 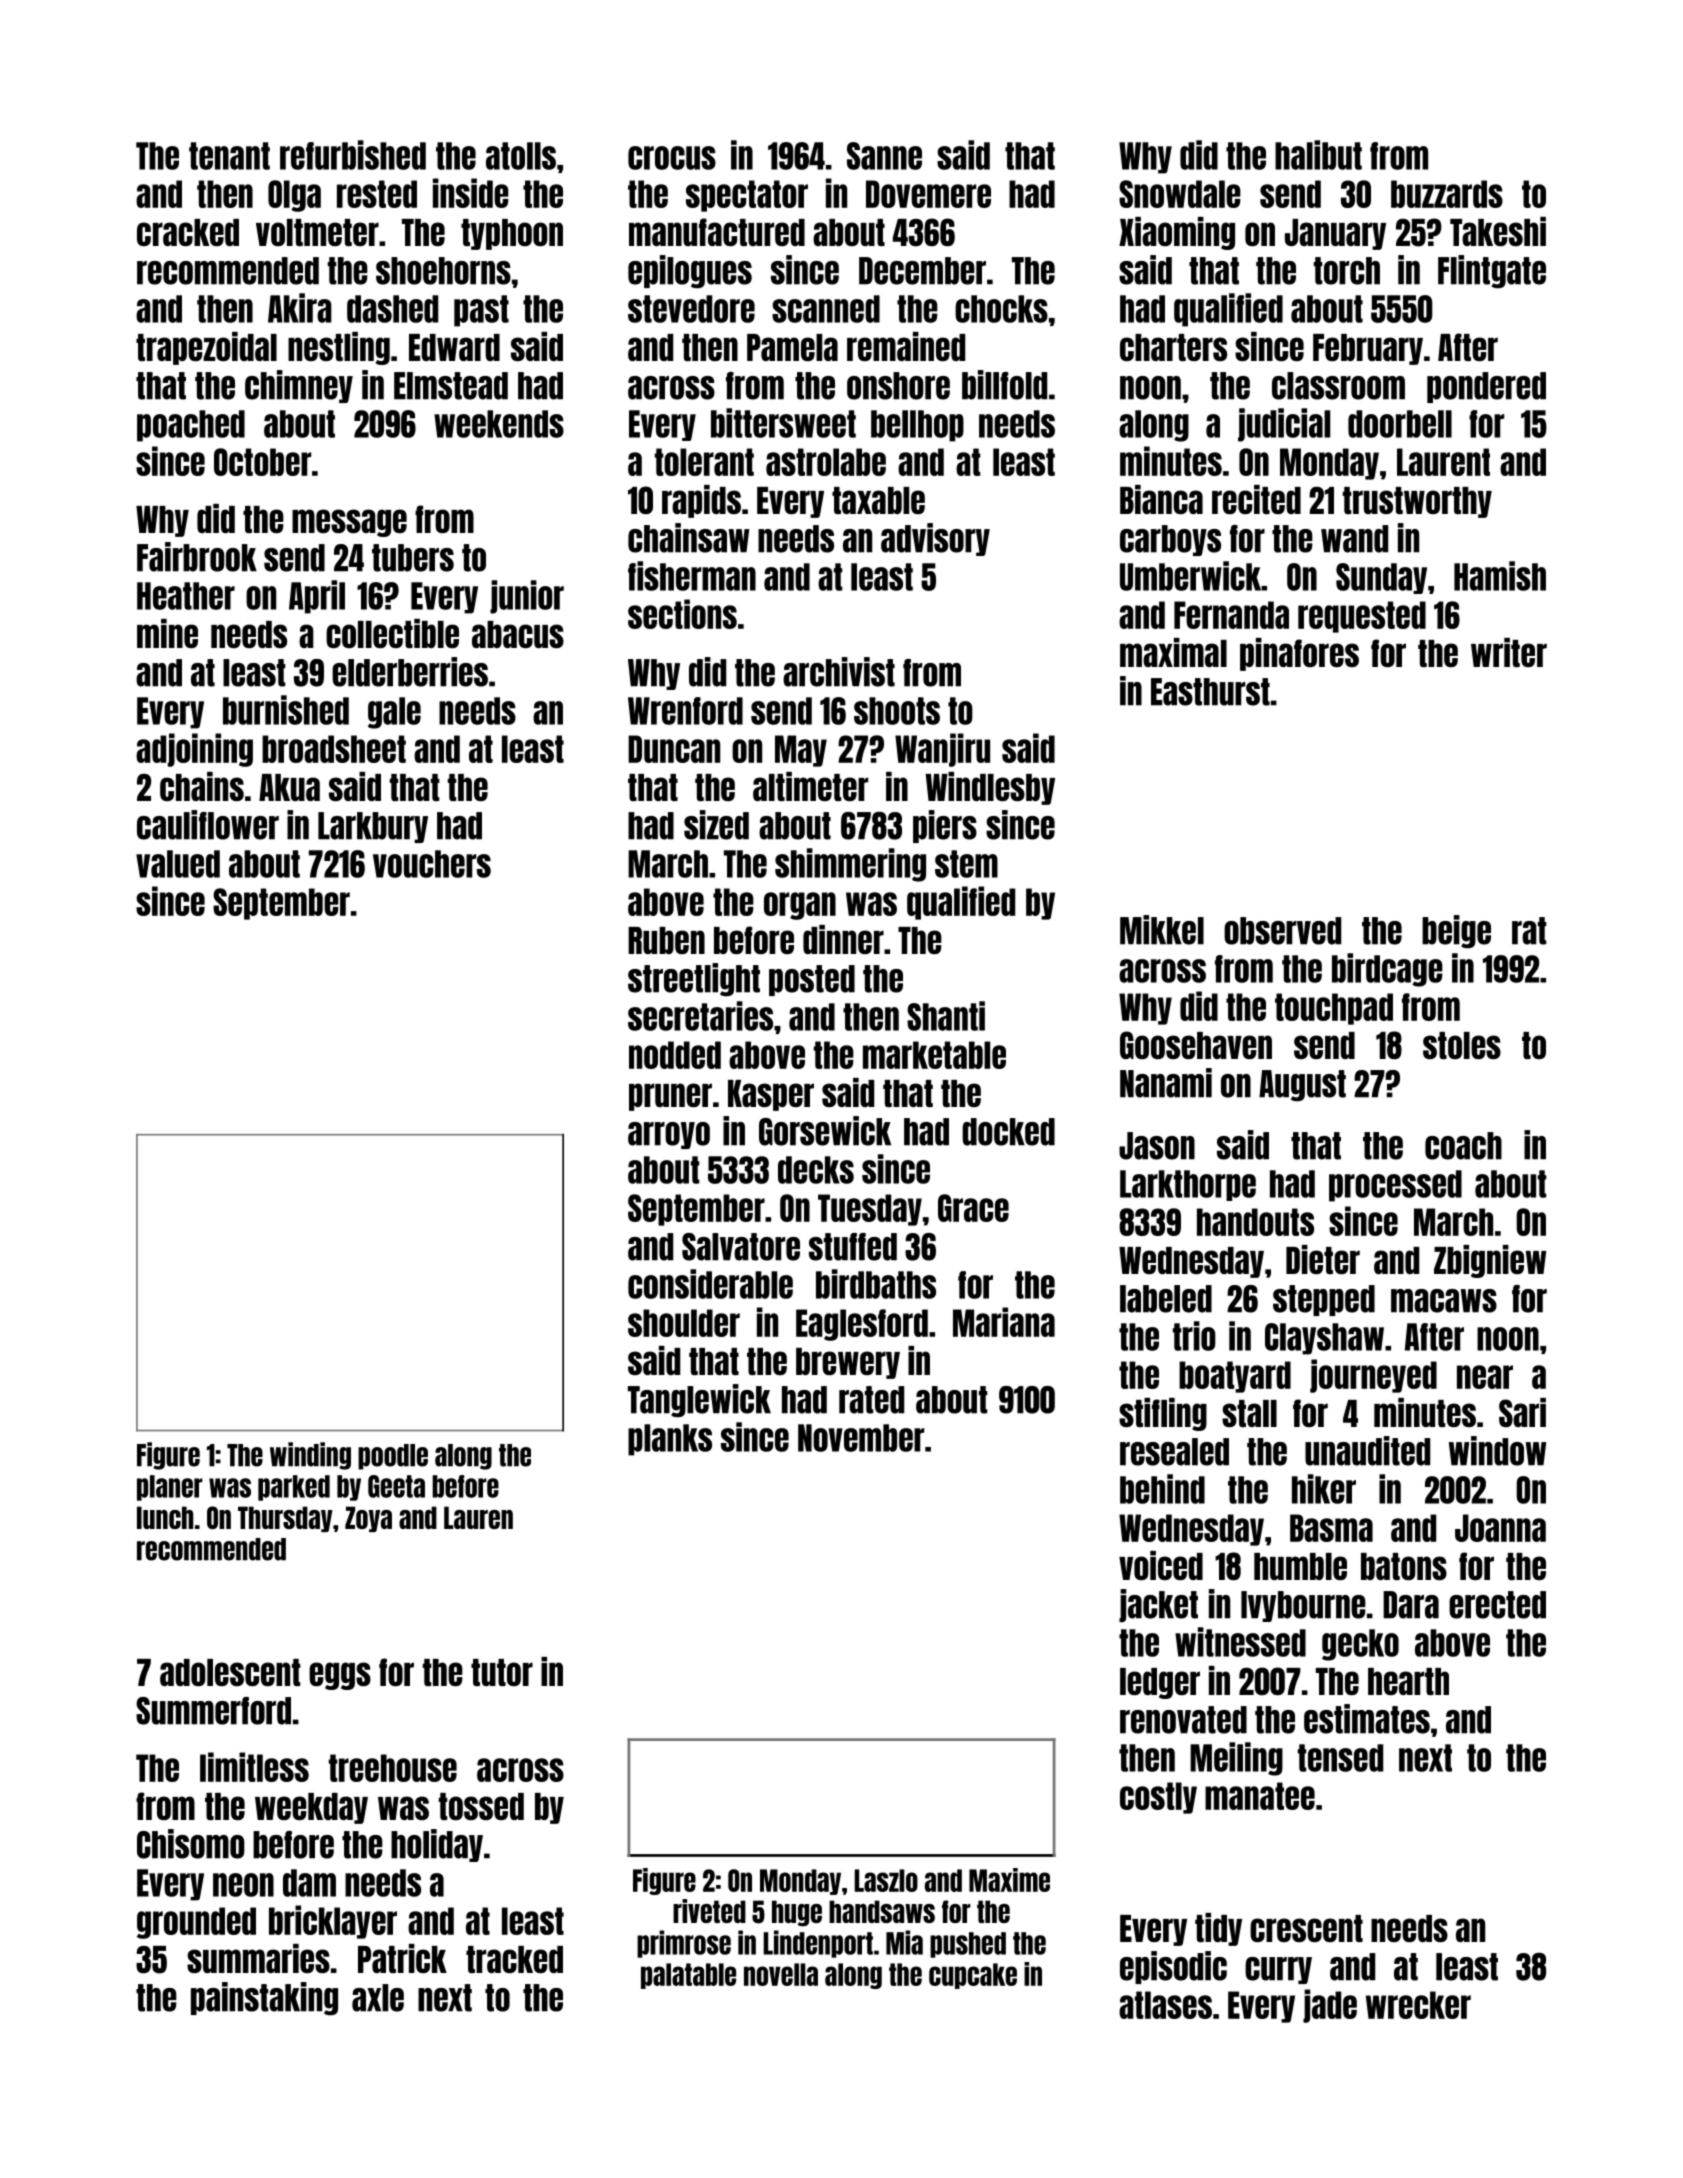 I want to click on sized, so click(x=716, y=825).
